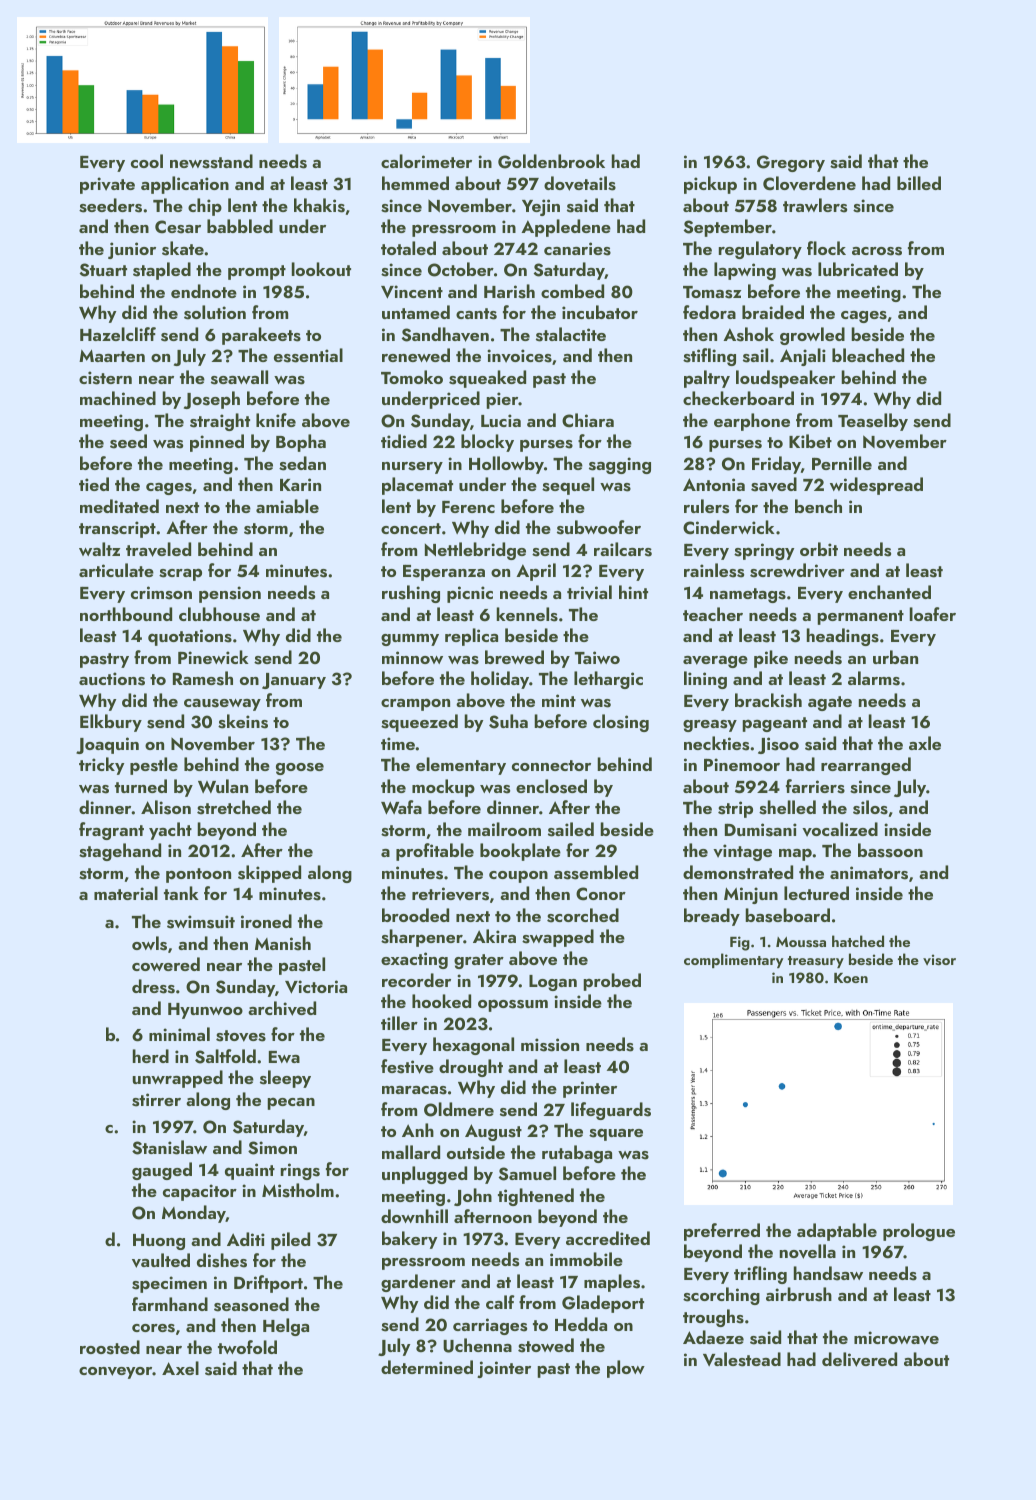 The image size is (1036, 1500). I want to click on Helga, so click(286, 1327).
